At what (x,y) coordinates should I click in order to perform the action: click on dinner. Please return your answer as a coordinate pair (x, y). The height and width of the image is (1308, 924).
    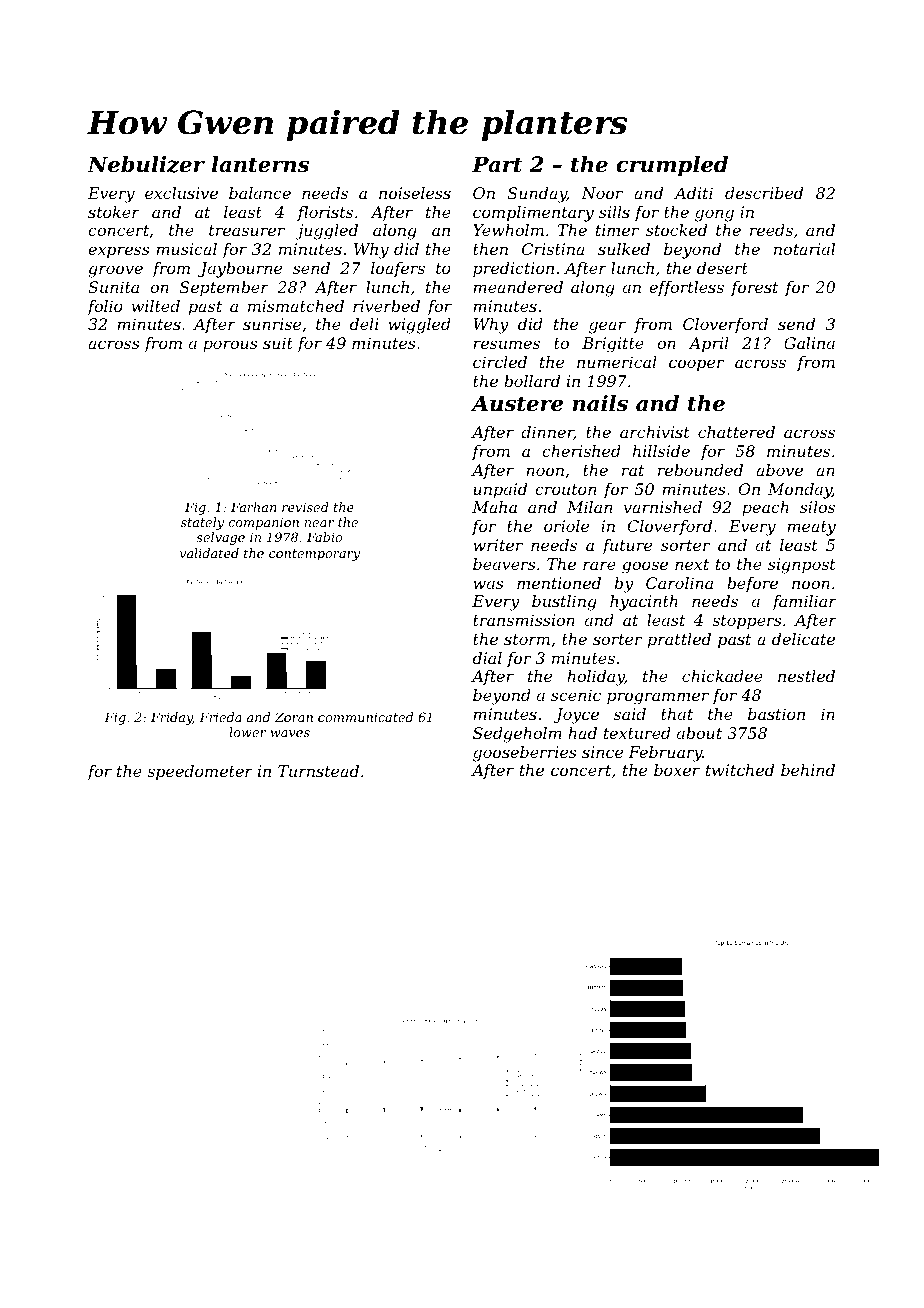
    Looking at the image, I should click on (547, 433).
